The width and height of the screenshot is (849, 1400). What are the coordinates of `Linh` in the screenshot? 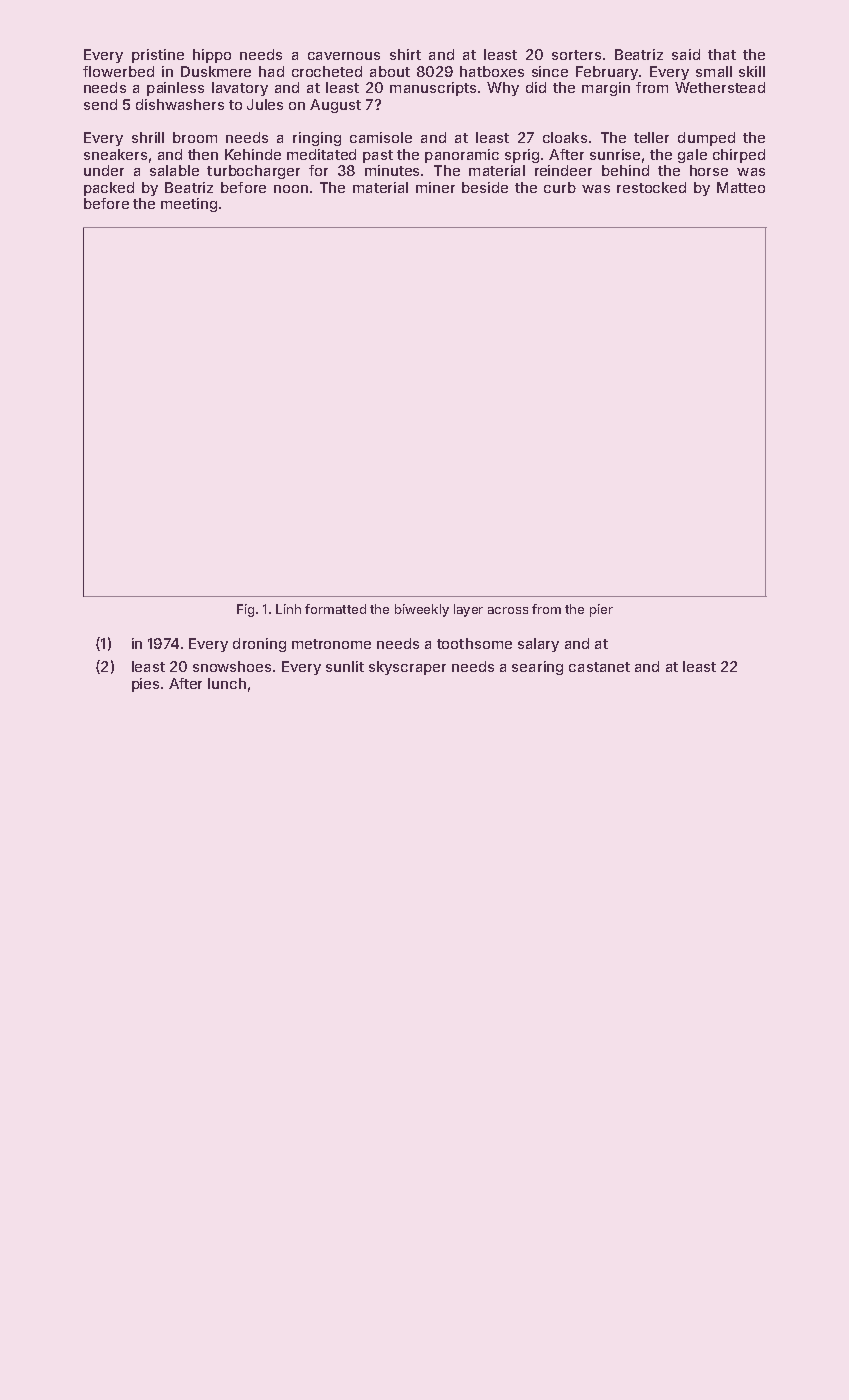 It's located at (288, 609).
